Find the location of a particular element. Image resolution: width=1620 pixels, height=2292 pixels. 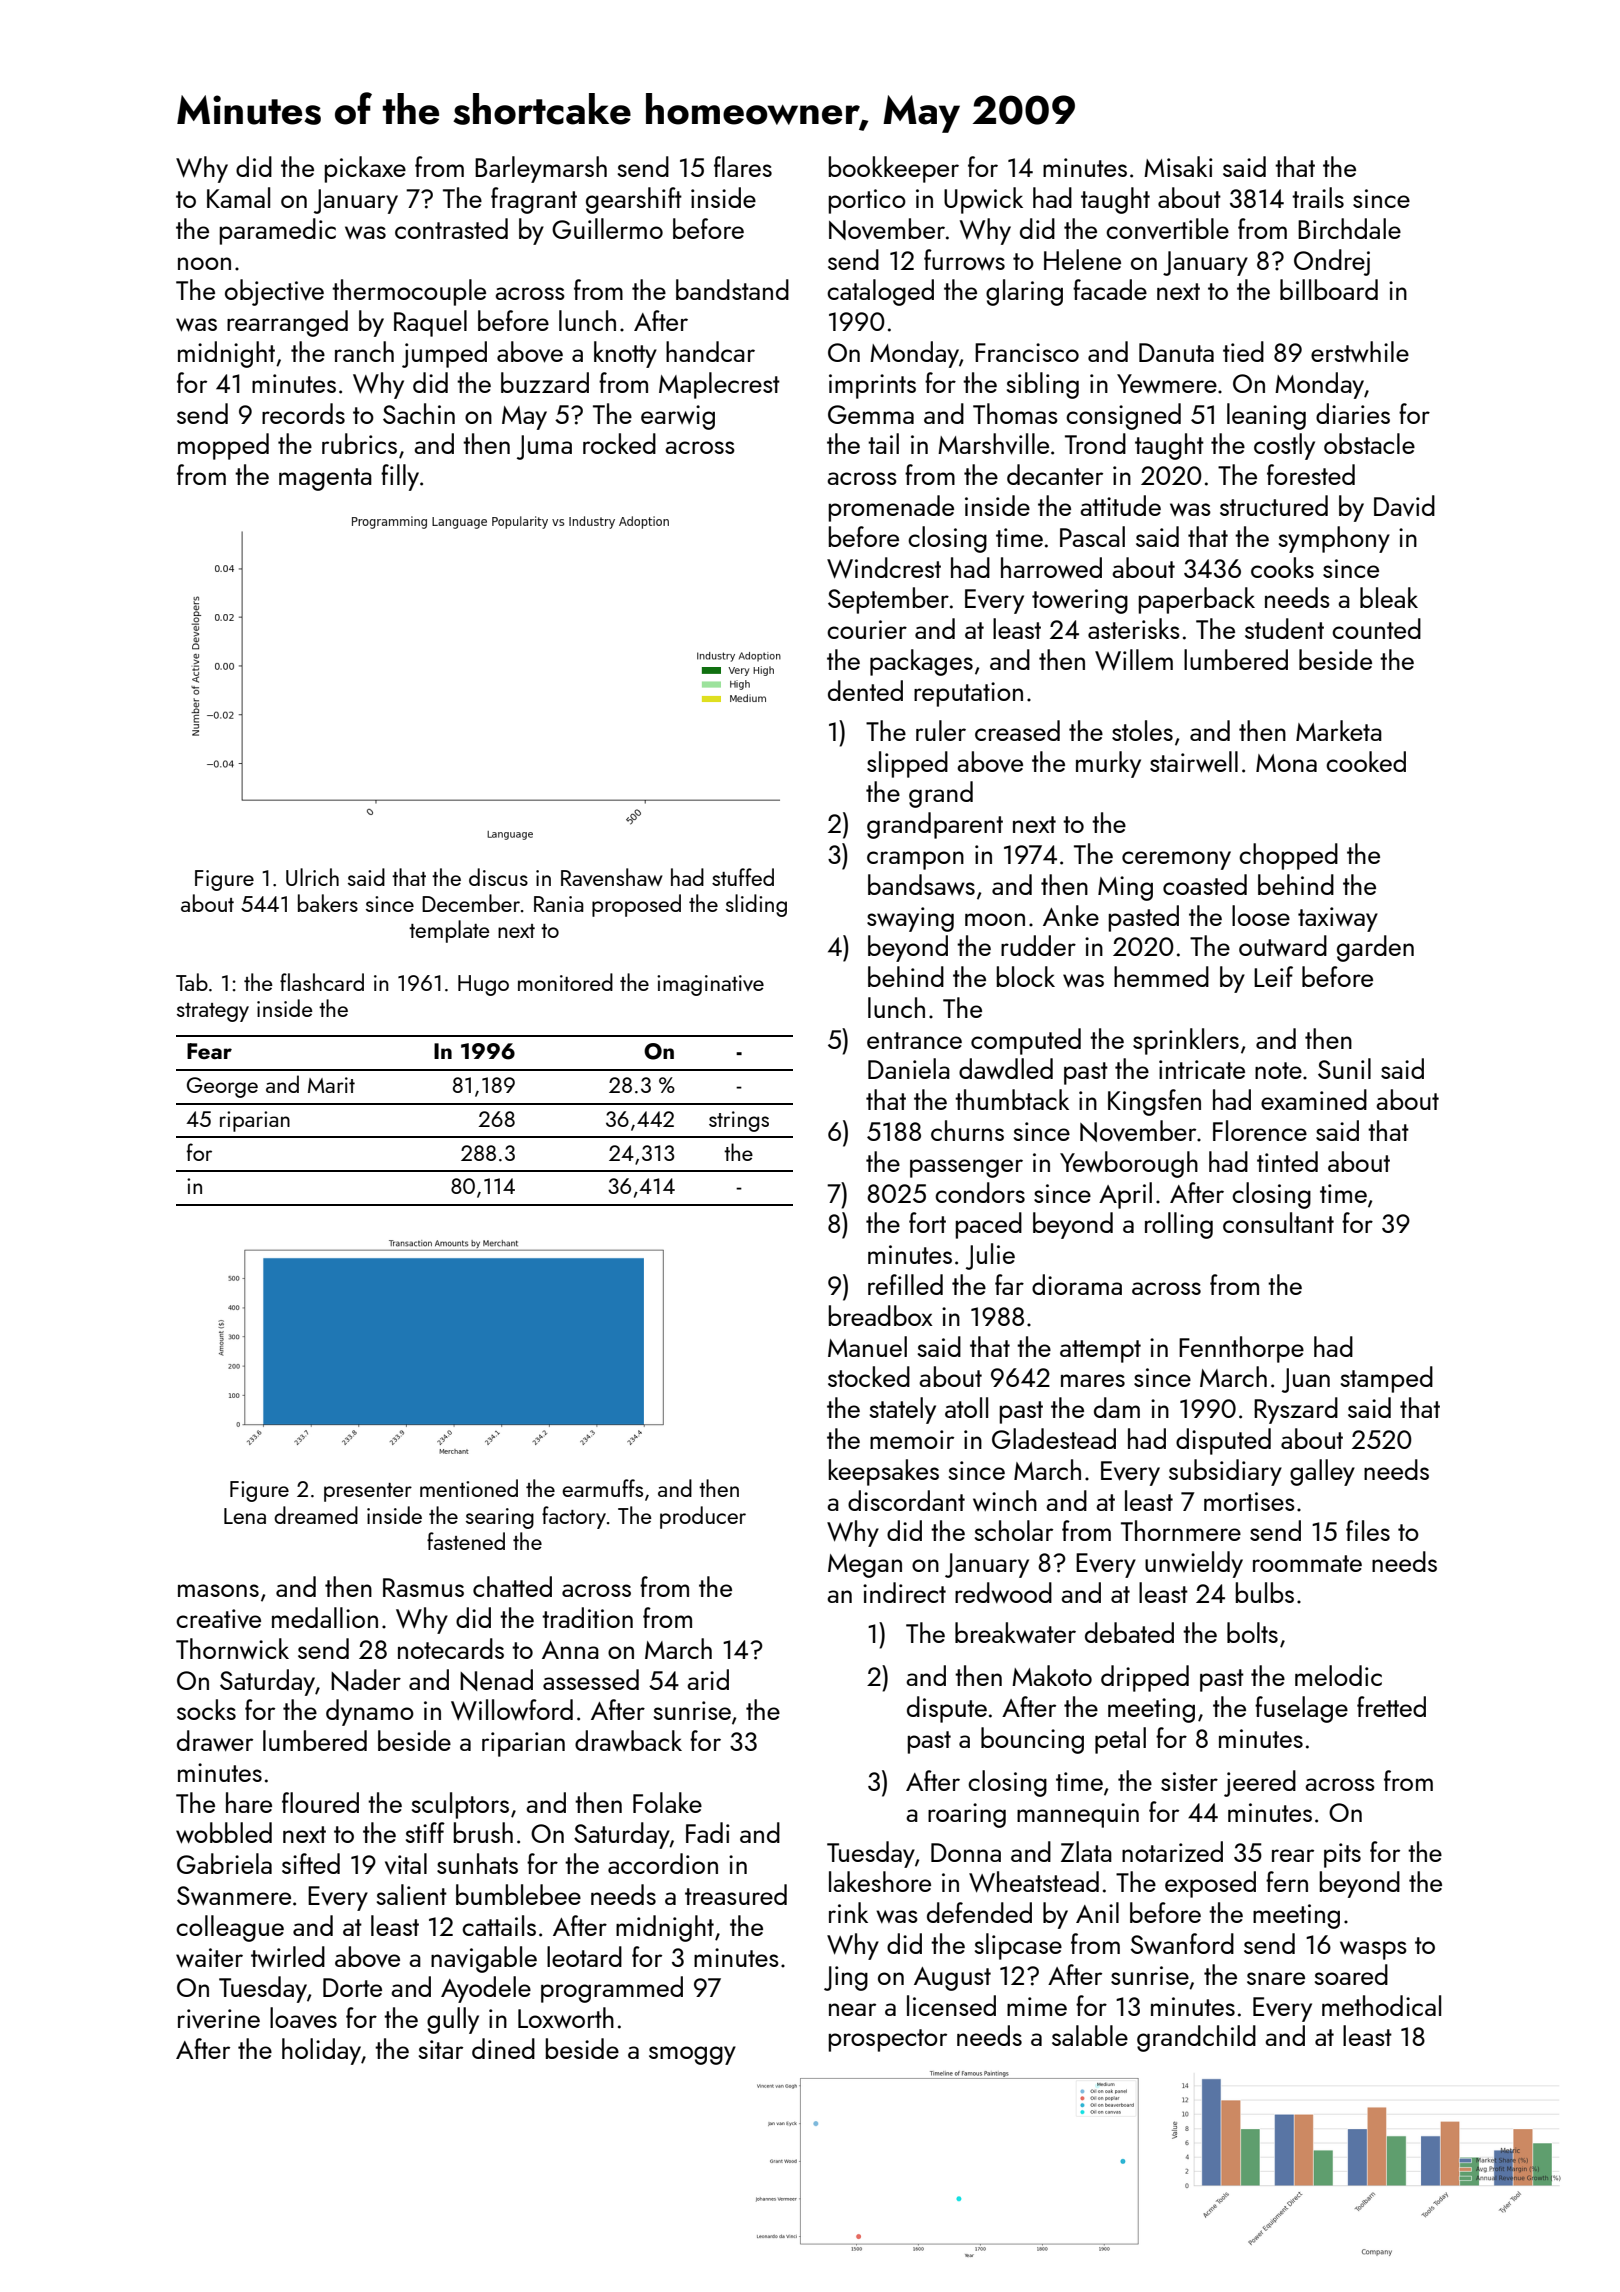

pickaxe is located at coordinates (365, 169).
